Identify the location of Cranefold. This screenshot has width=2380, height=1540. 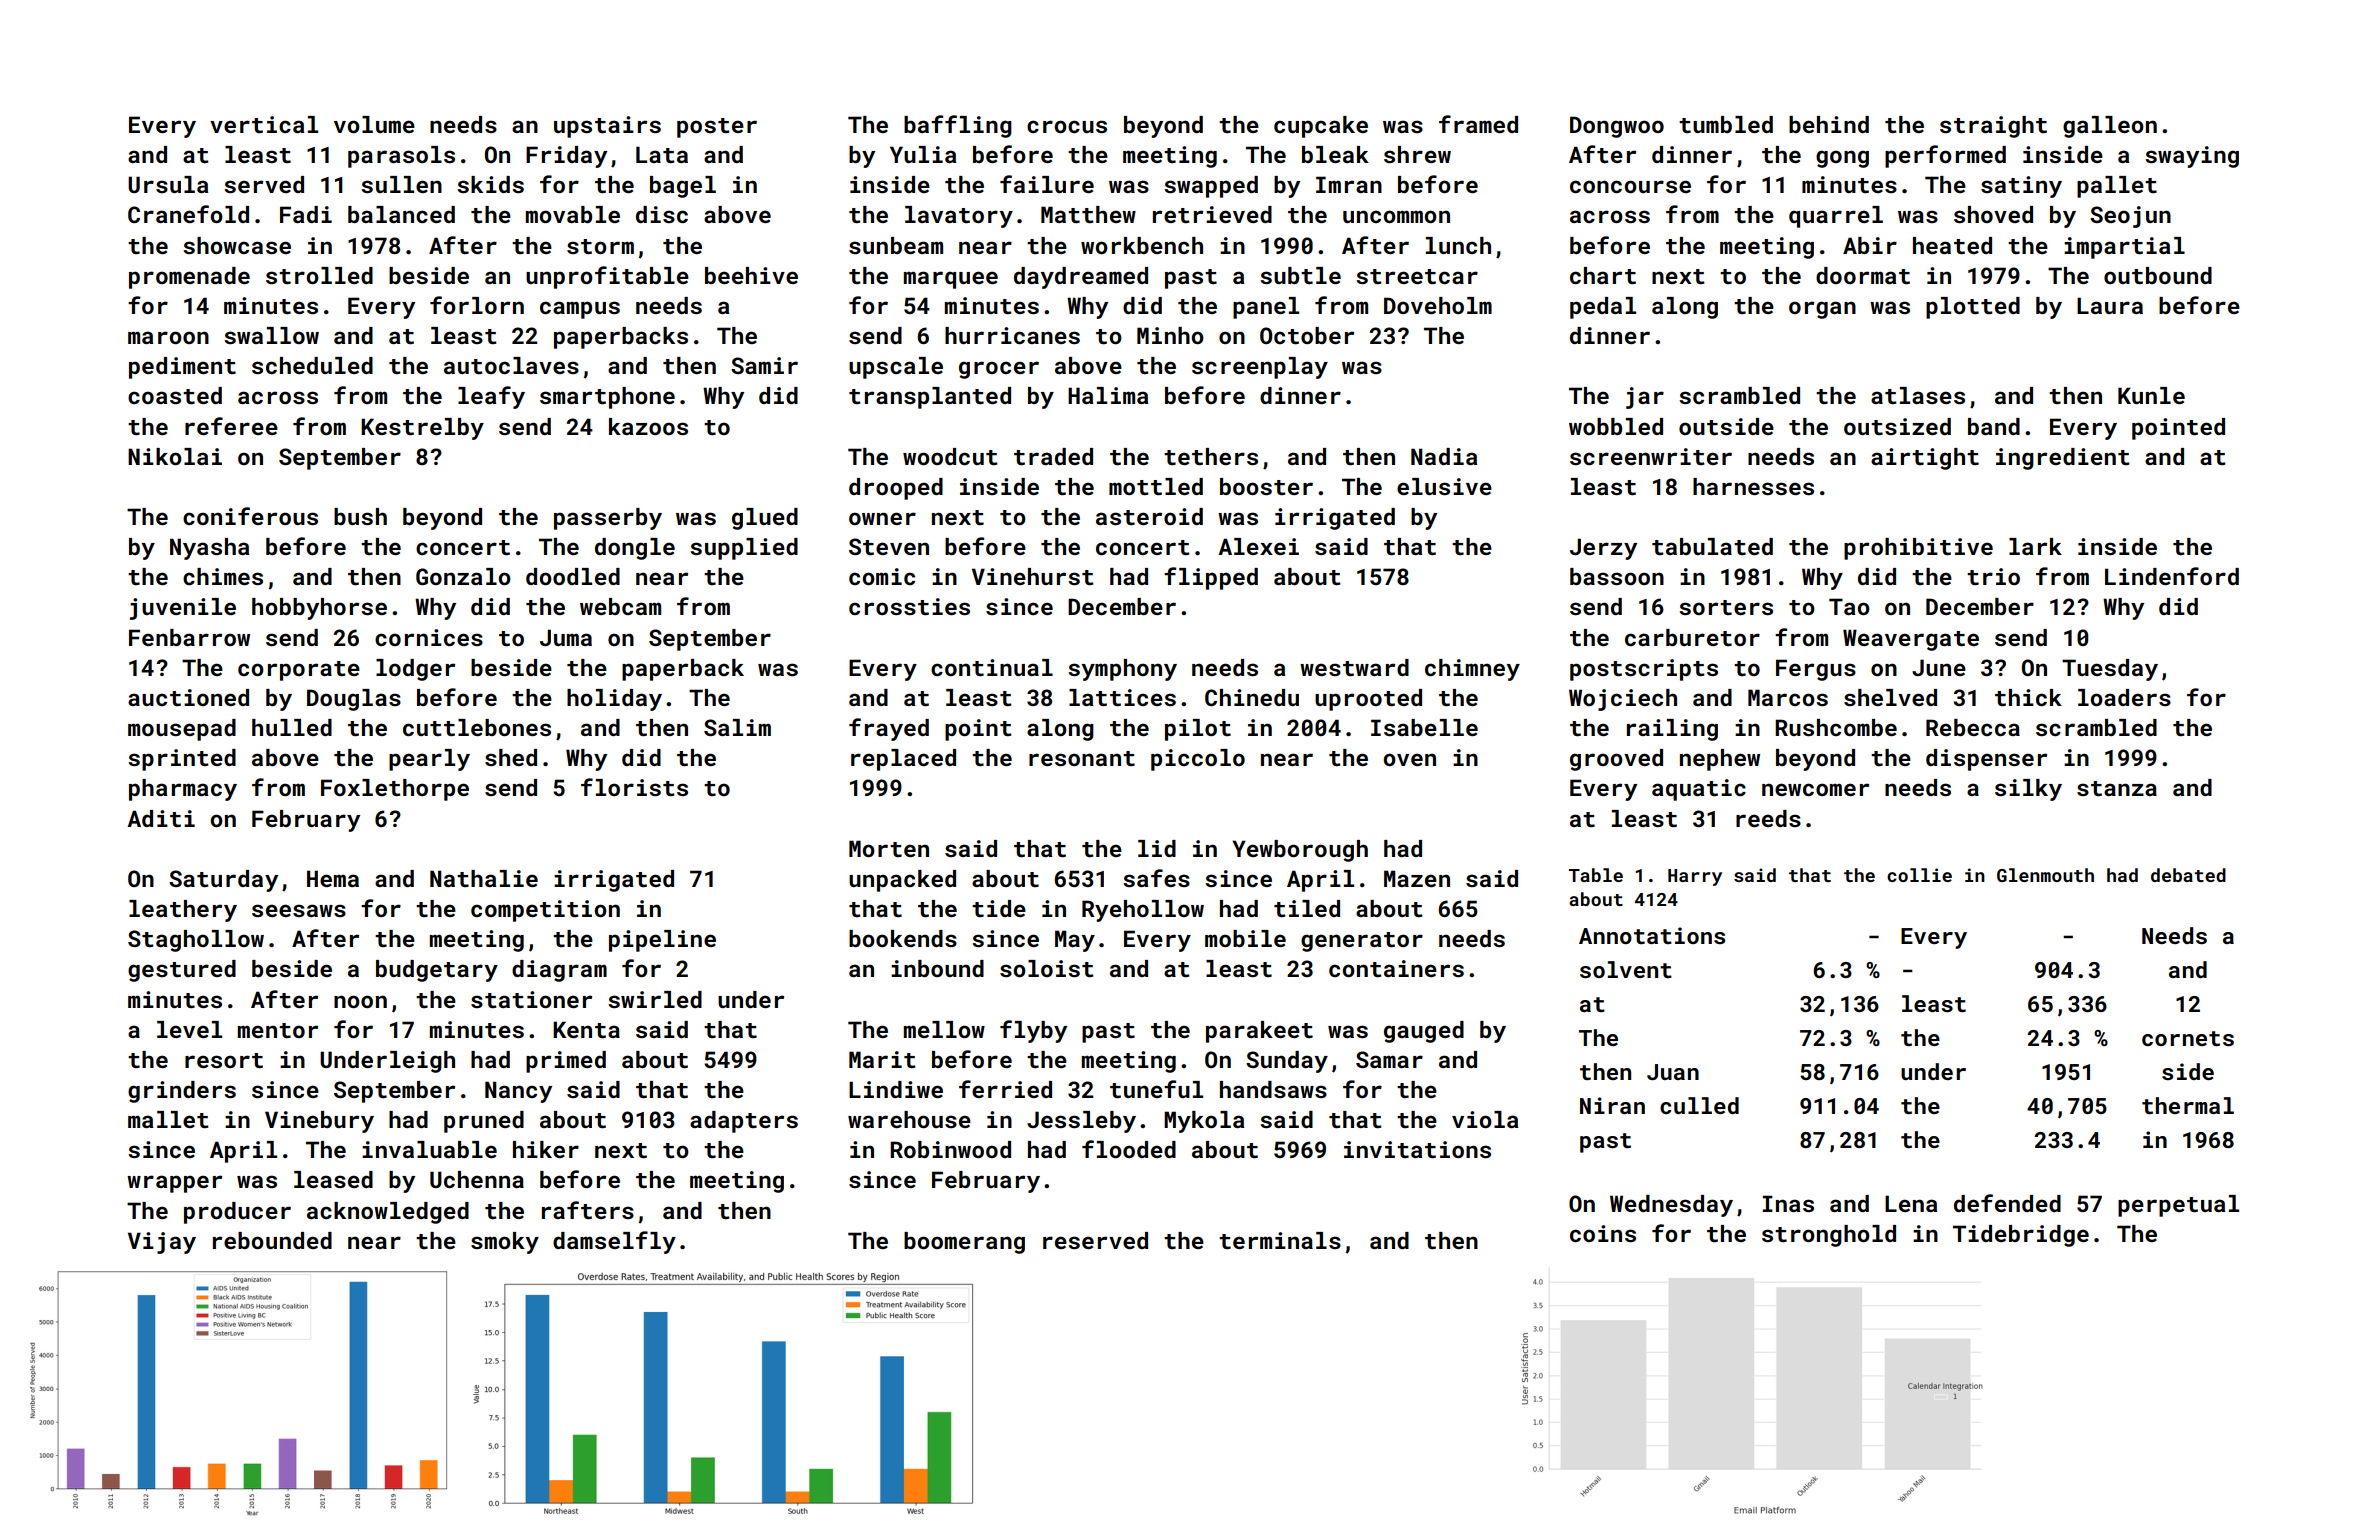
(188, 214).
